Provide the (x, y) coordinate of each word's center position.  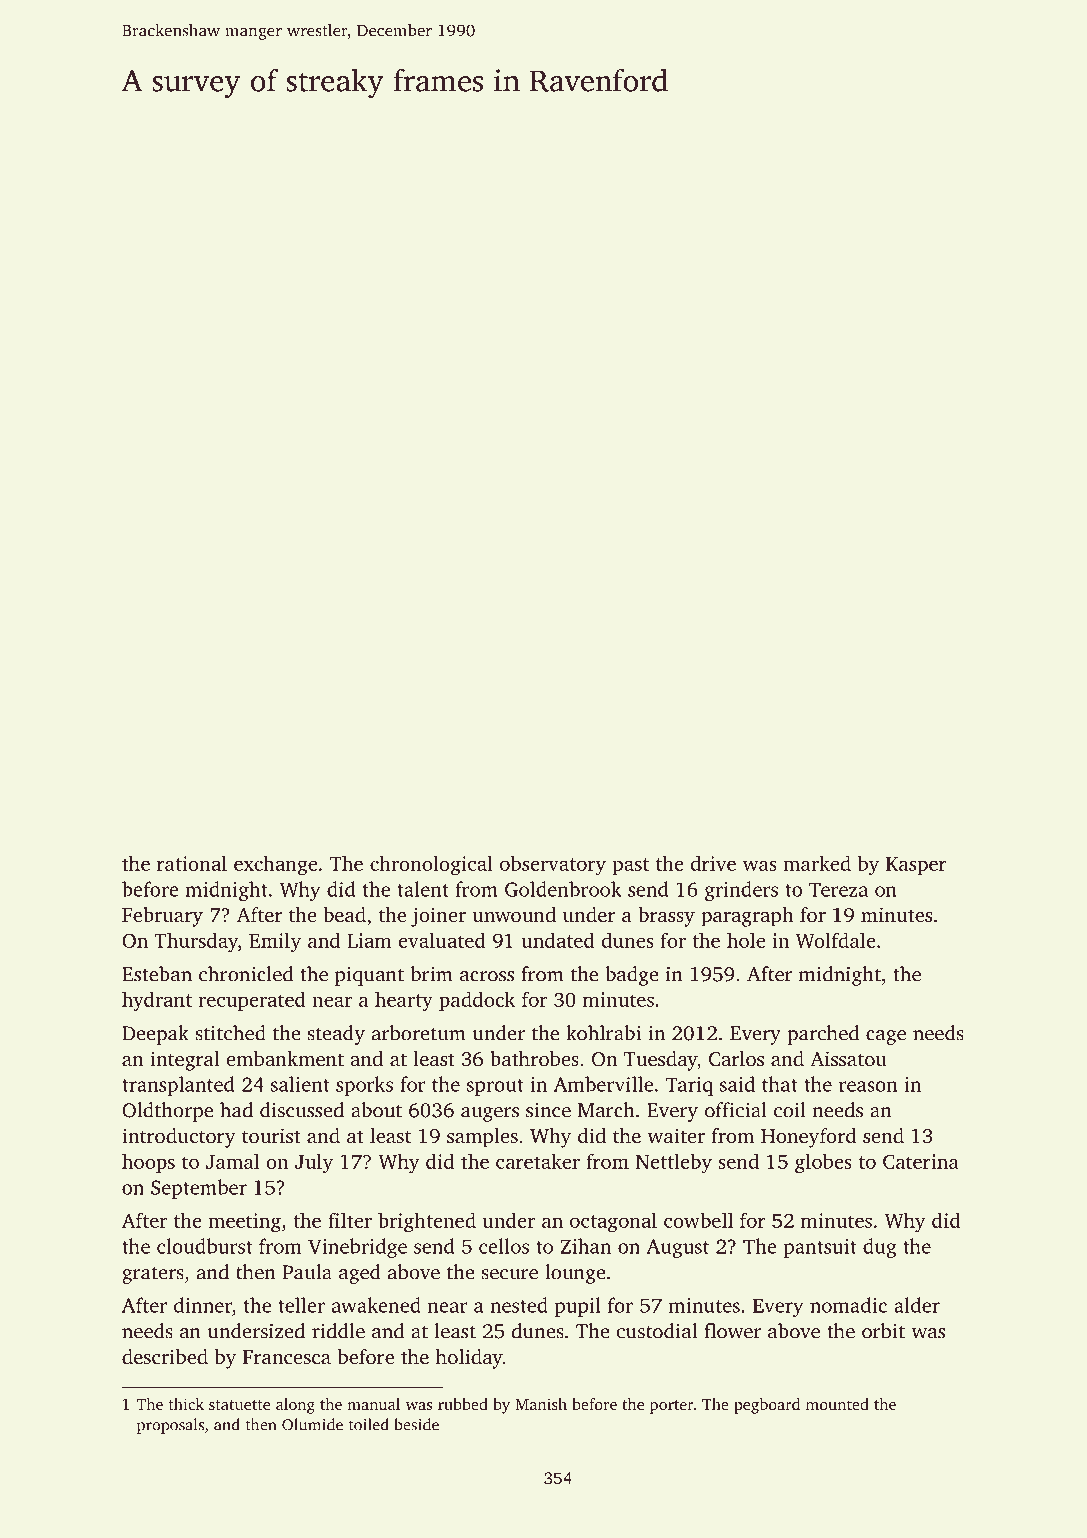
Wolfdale (835, 940)
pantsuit (820, 1248)
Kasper (916, 866)
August (678, 1248)
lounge (575, 1274)
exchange (275, 865)
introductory (179, 1138)
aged (360, 1274)
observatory (553, 865)
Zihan (585, 1246)
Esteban (157, 974)
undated (558, 940)
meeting (244, 1223)
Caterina (921, 1161)
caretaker (538, 1161)
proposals (170, 1426)
